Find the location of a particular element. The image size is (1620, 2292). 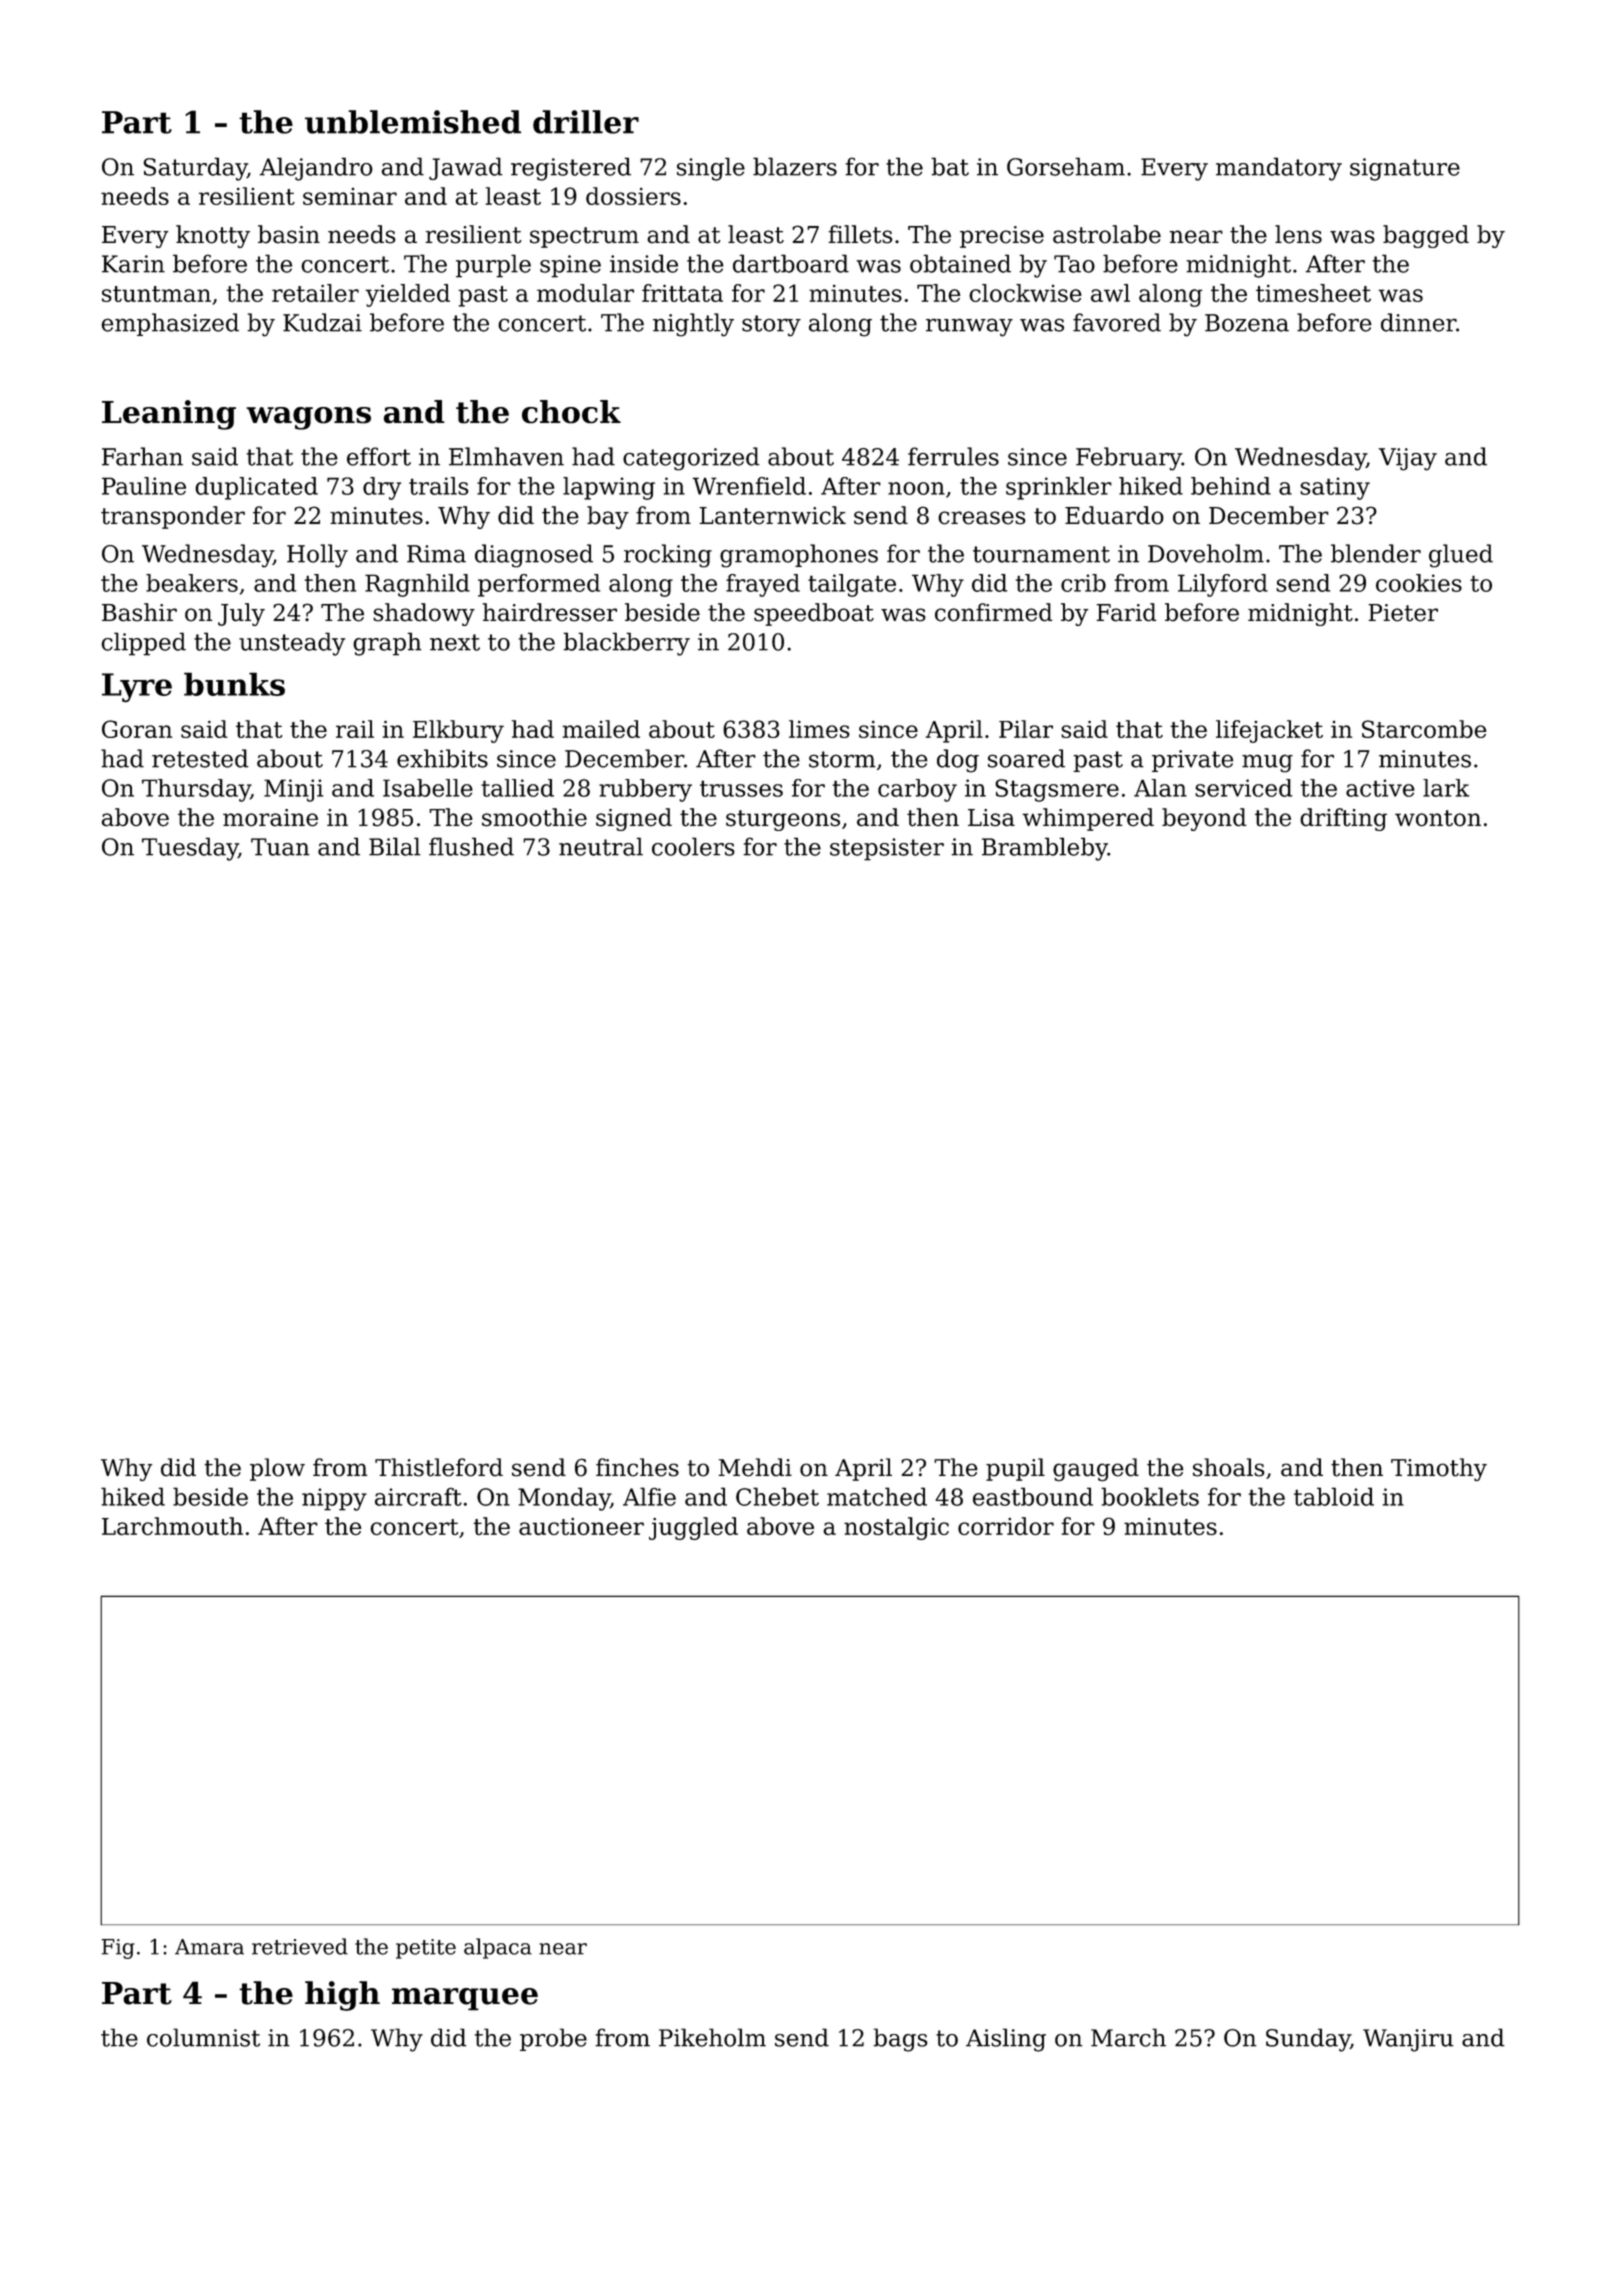

story is located at coordinates (771, 326).
